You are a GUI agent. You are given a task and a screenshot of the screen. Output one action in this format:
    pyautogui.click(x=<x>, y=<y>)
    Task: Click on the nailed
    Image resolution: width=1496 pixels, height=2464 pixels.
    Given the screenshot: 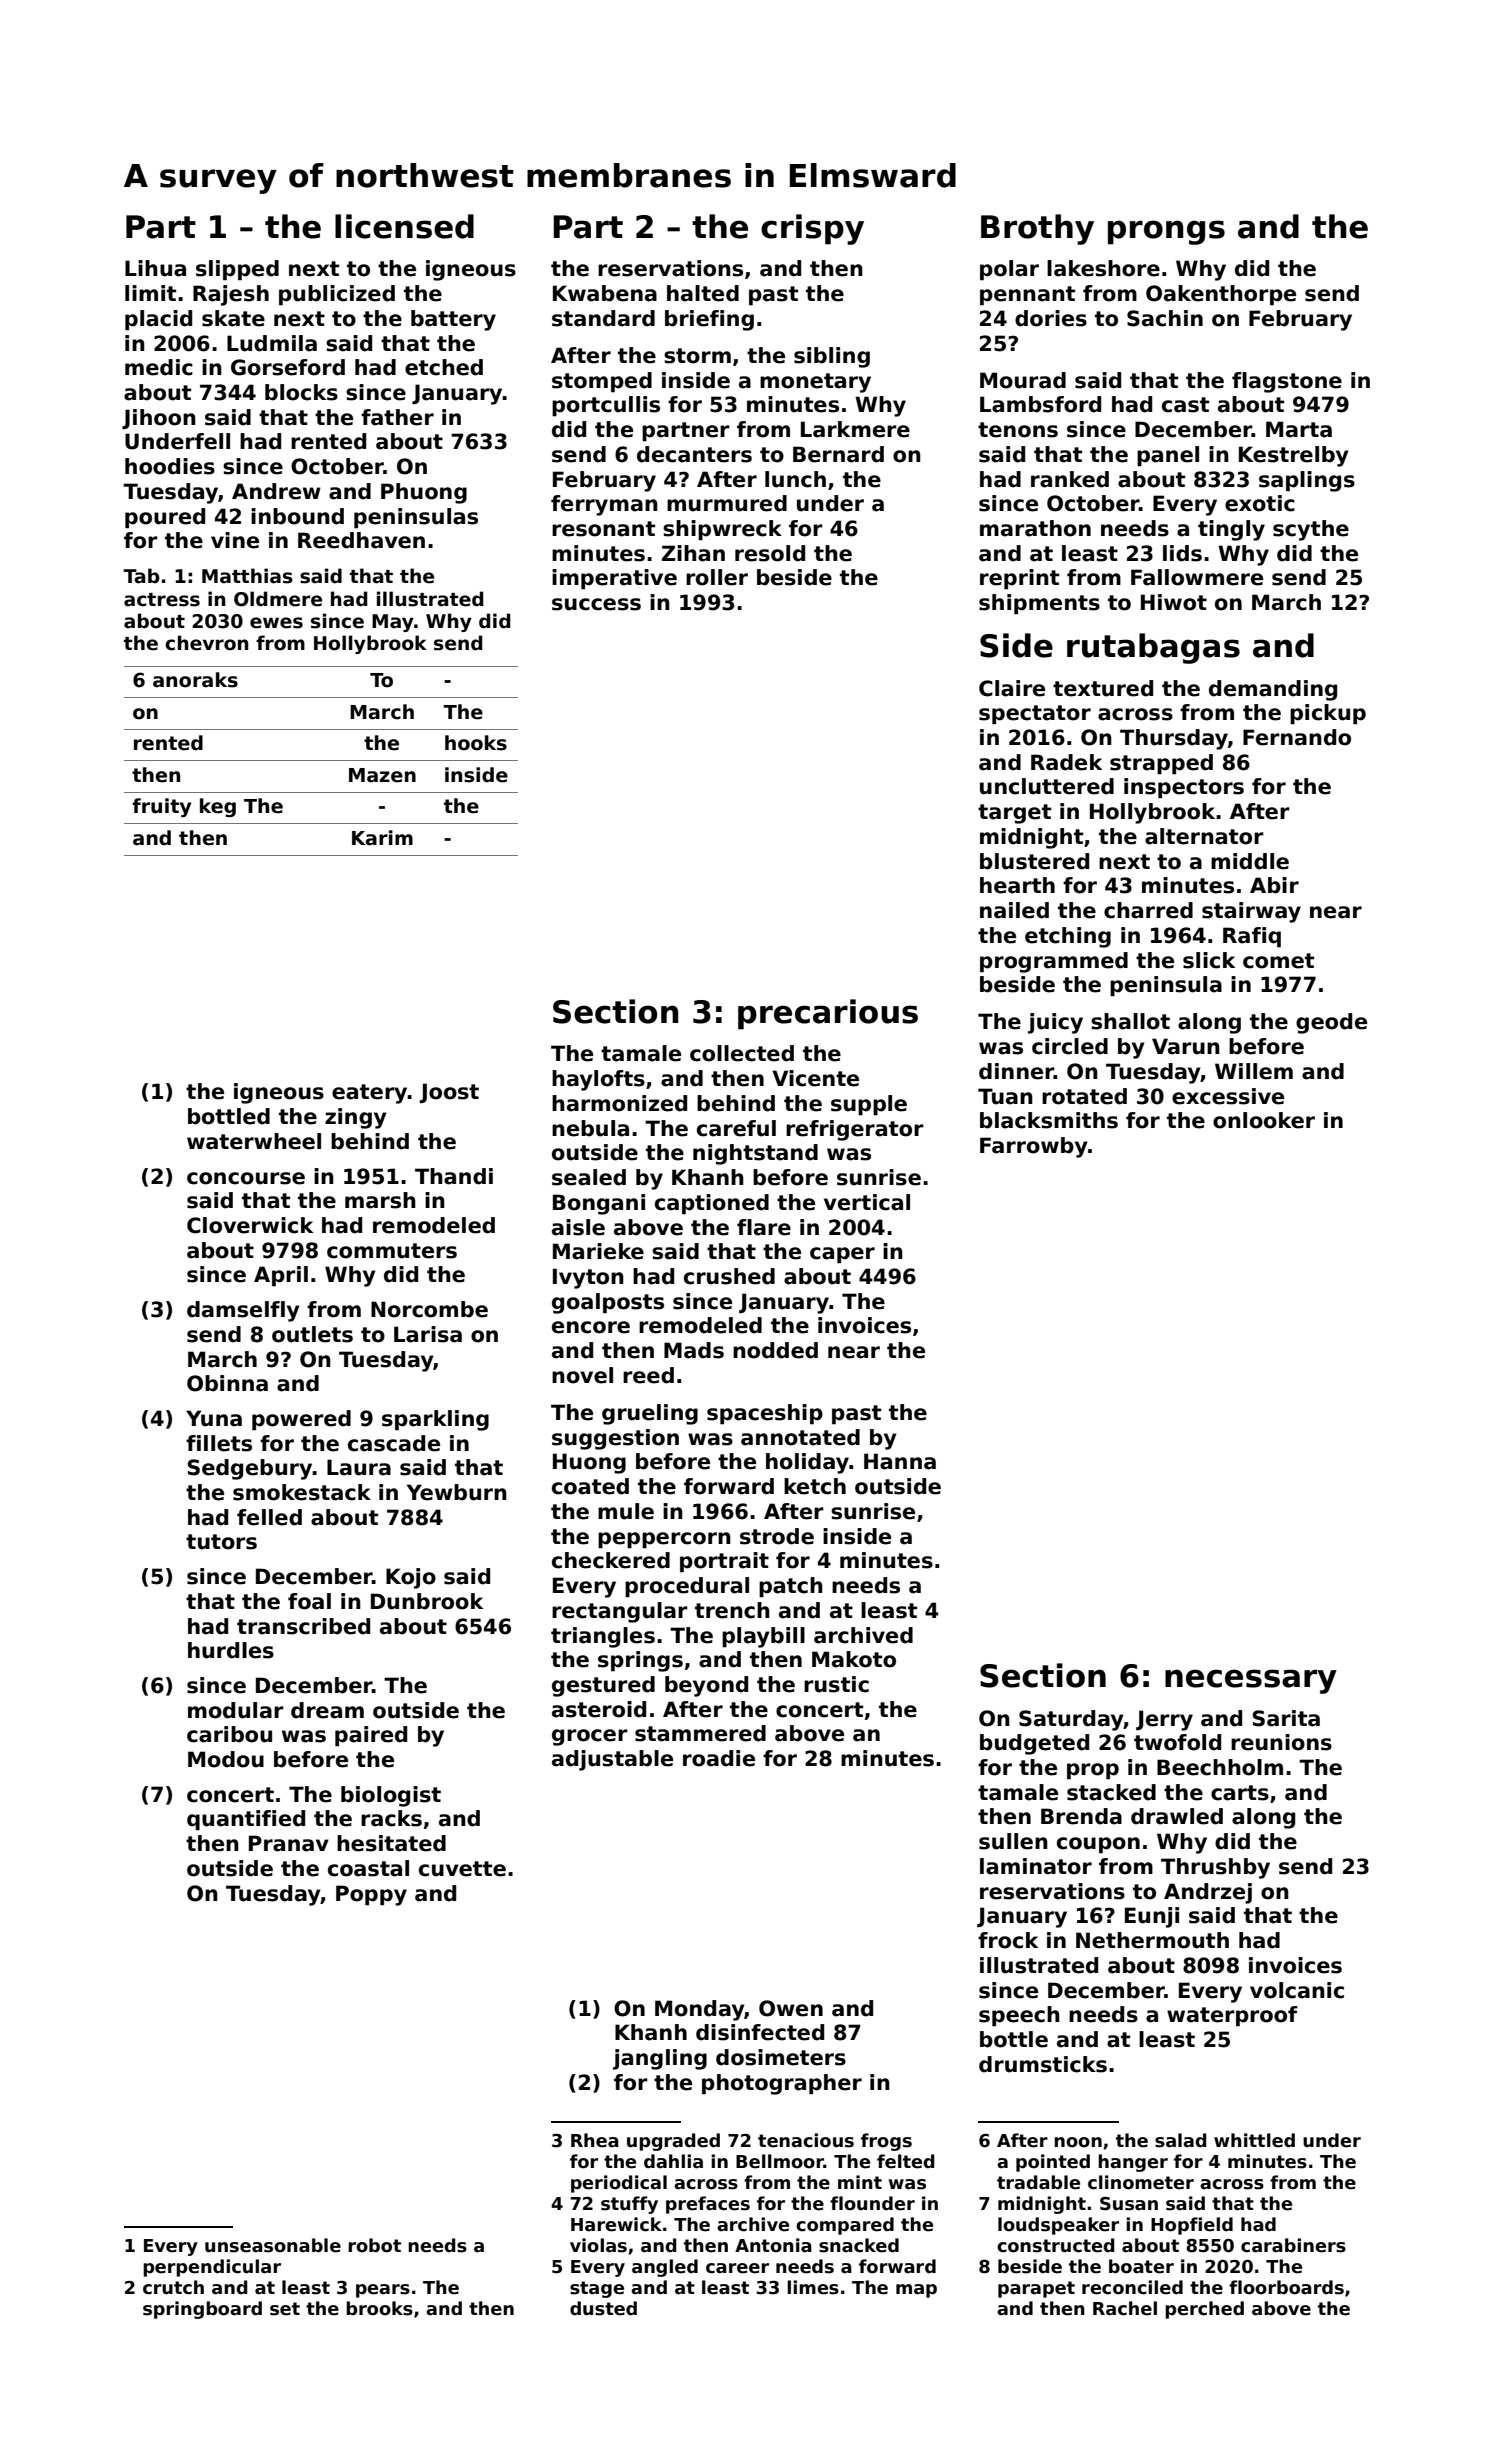 What is the action you would take?
    pyautogui.click(x=1014, y=910)
